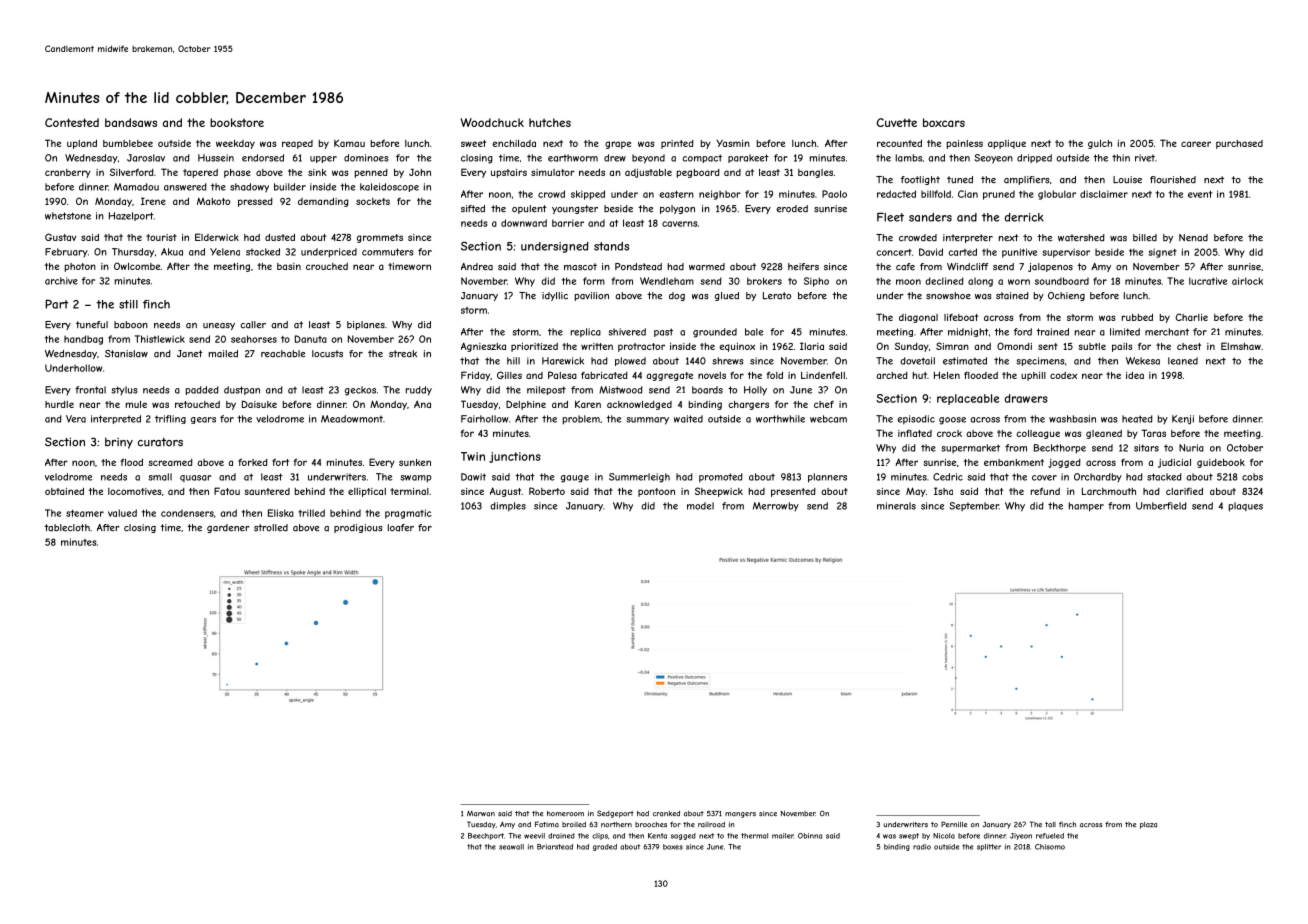 This page has height=924, width=1308. What do you see at coordinates (524, 223) in the page?
I see `downward` at bounding box center [524, 223].
